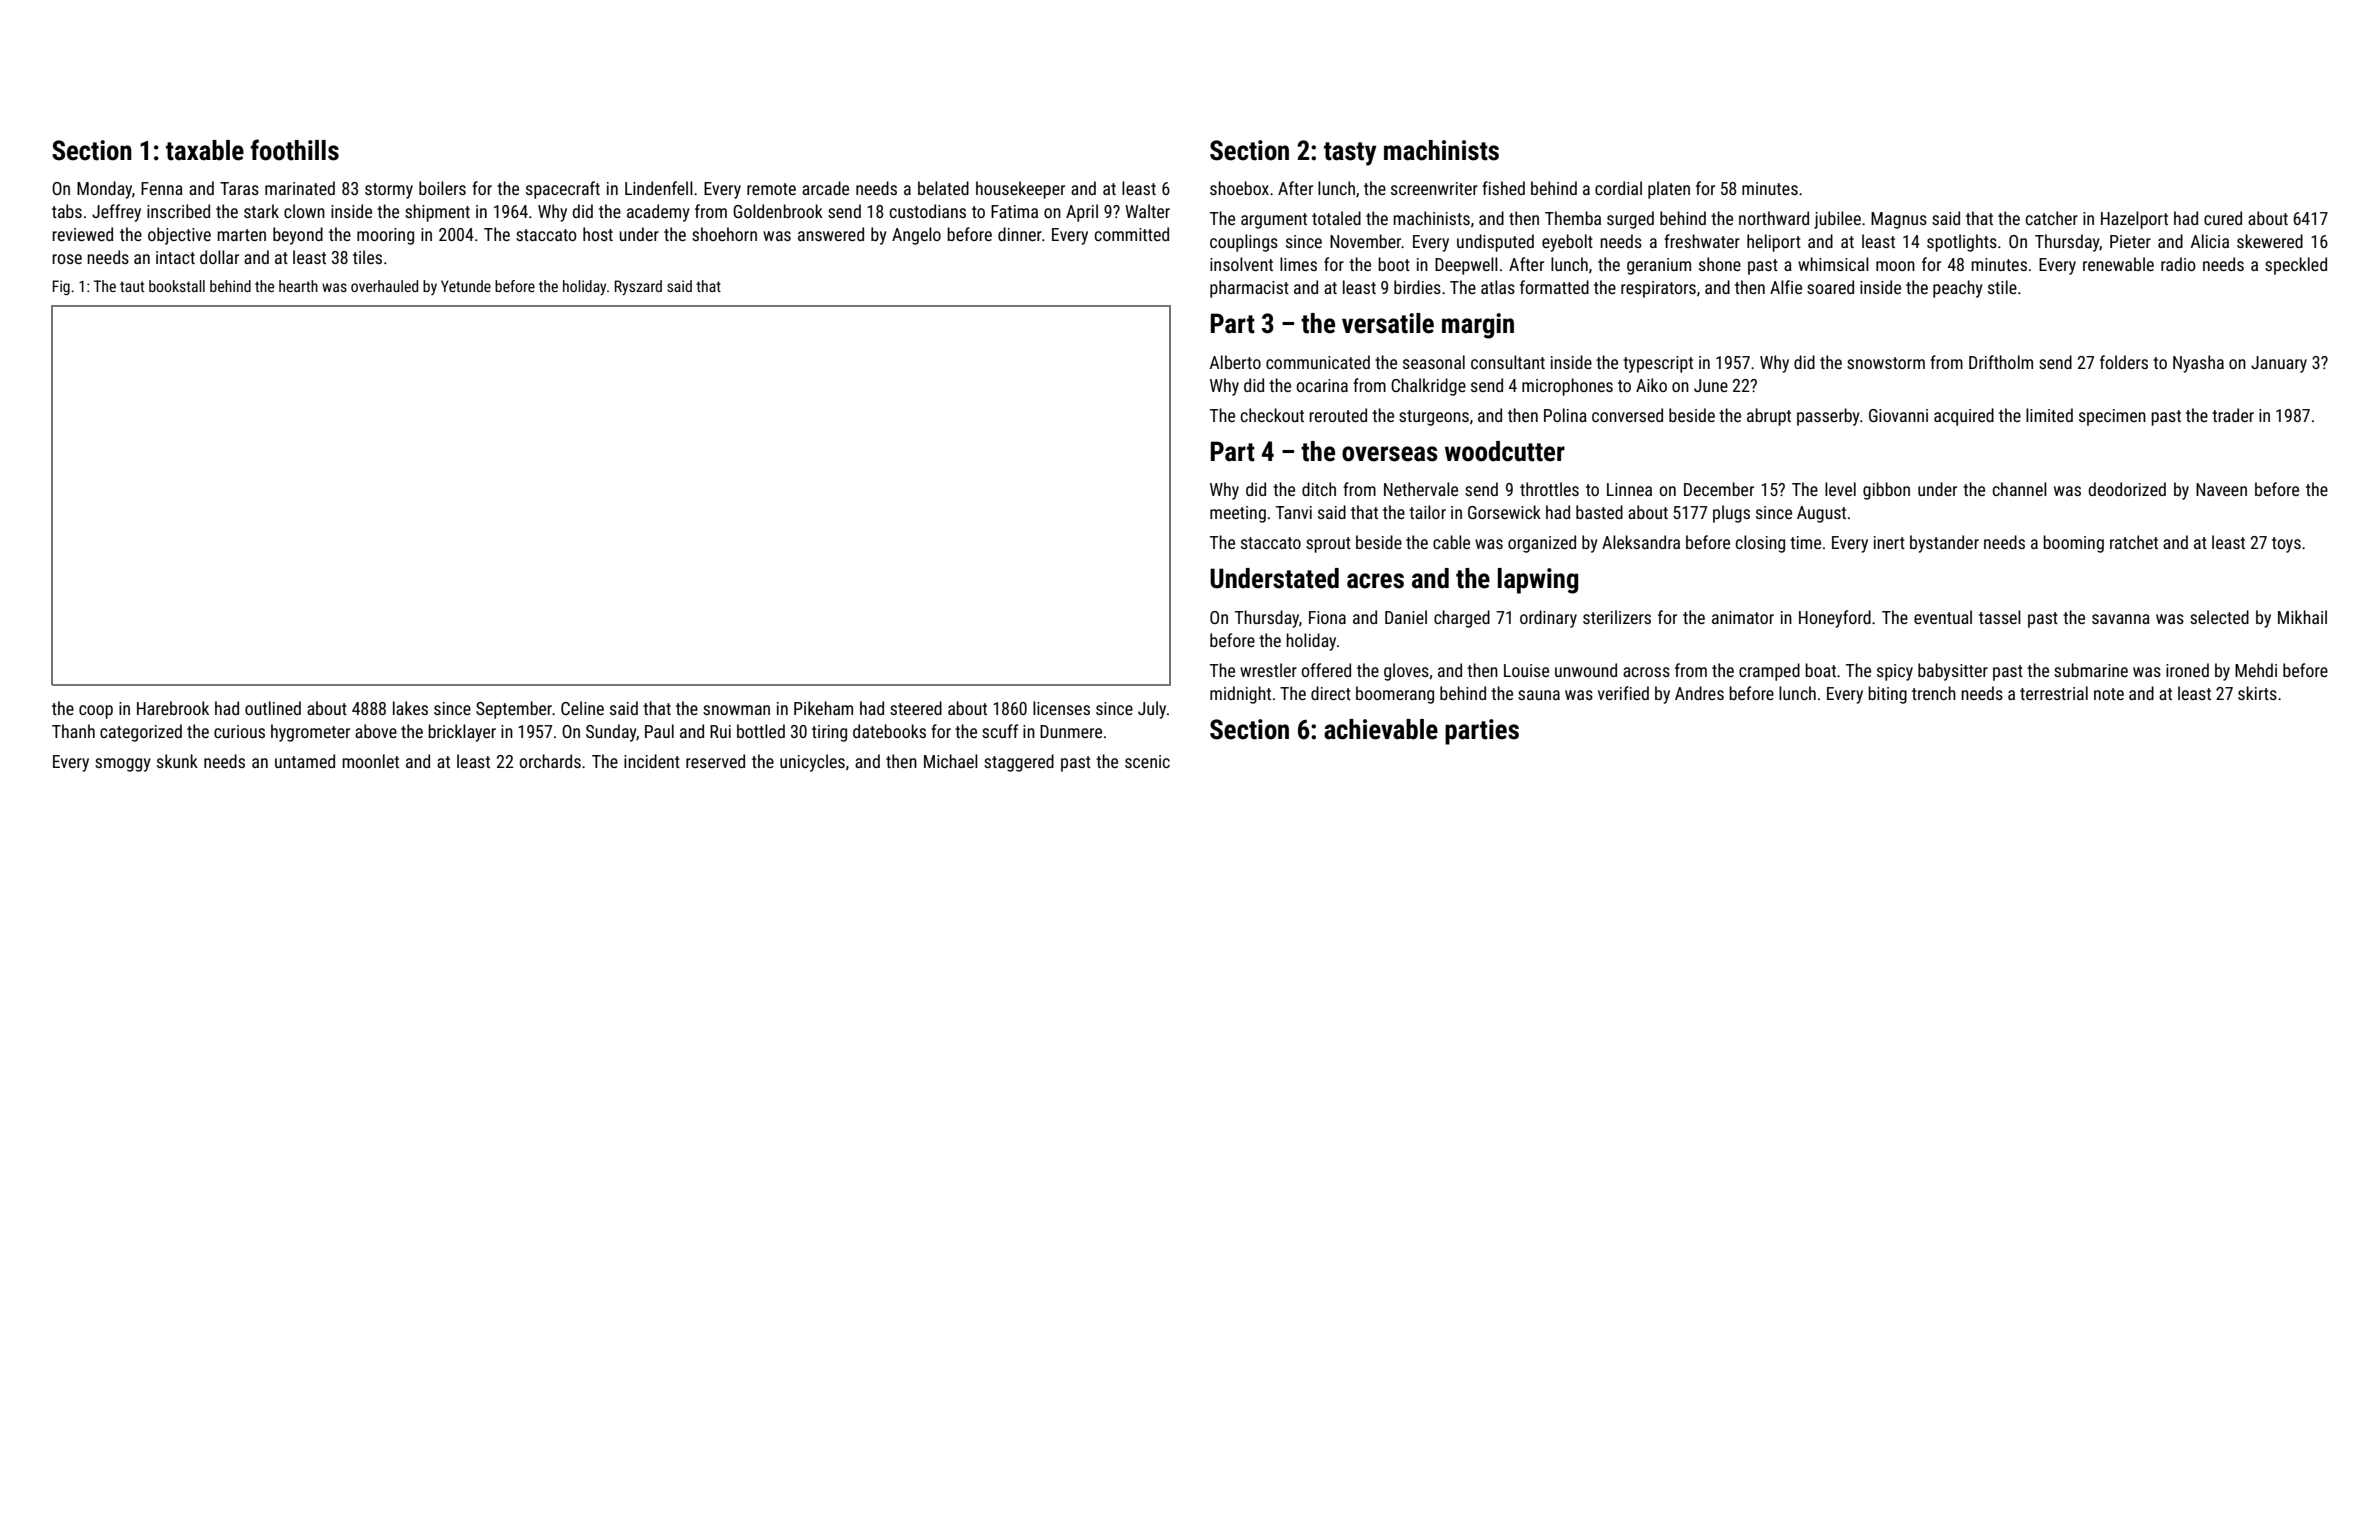 This screenshot has width=2380, height=1540. Describe the element at coordinates (1294, 512) in the screenshot. I see `Tanvi` at that location.
